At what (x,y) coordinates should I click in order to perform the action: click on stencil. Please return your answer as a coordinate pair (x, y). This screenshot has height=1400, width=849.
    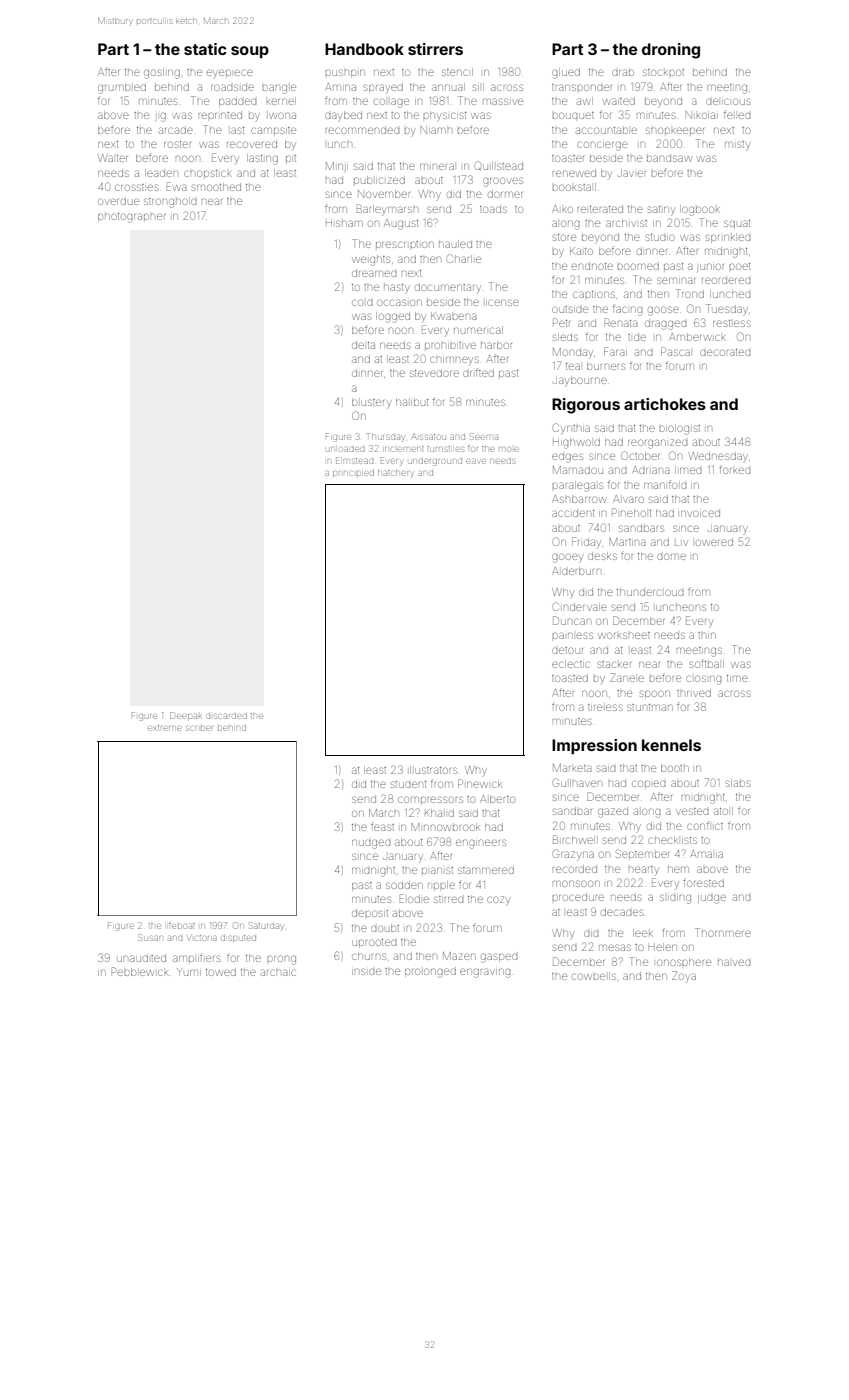
    Looking at the image, I should click on (457, 72).
